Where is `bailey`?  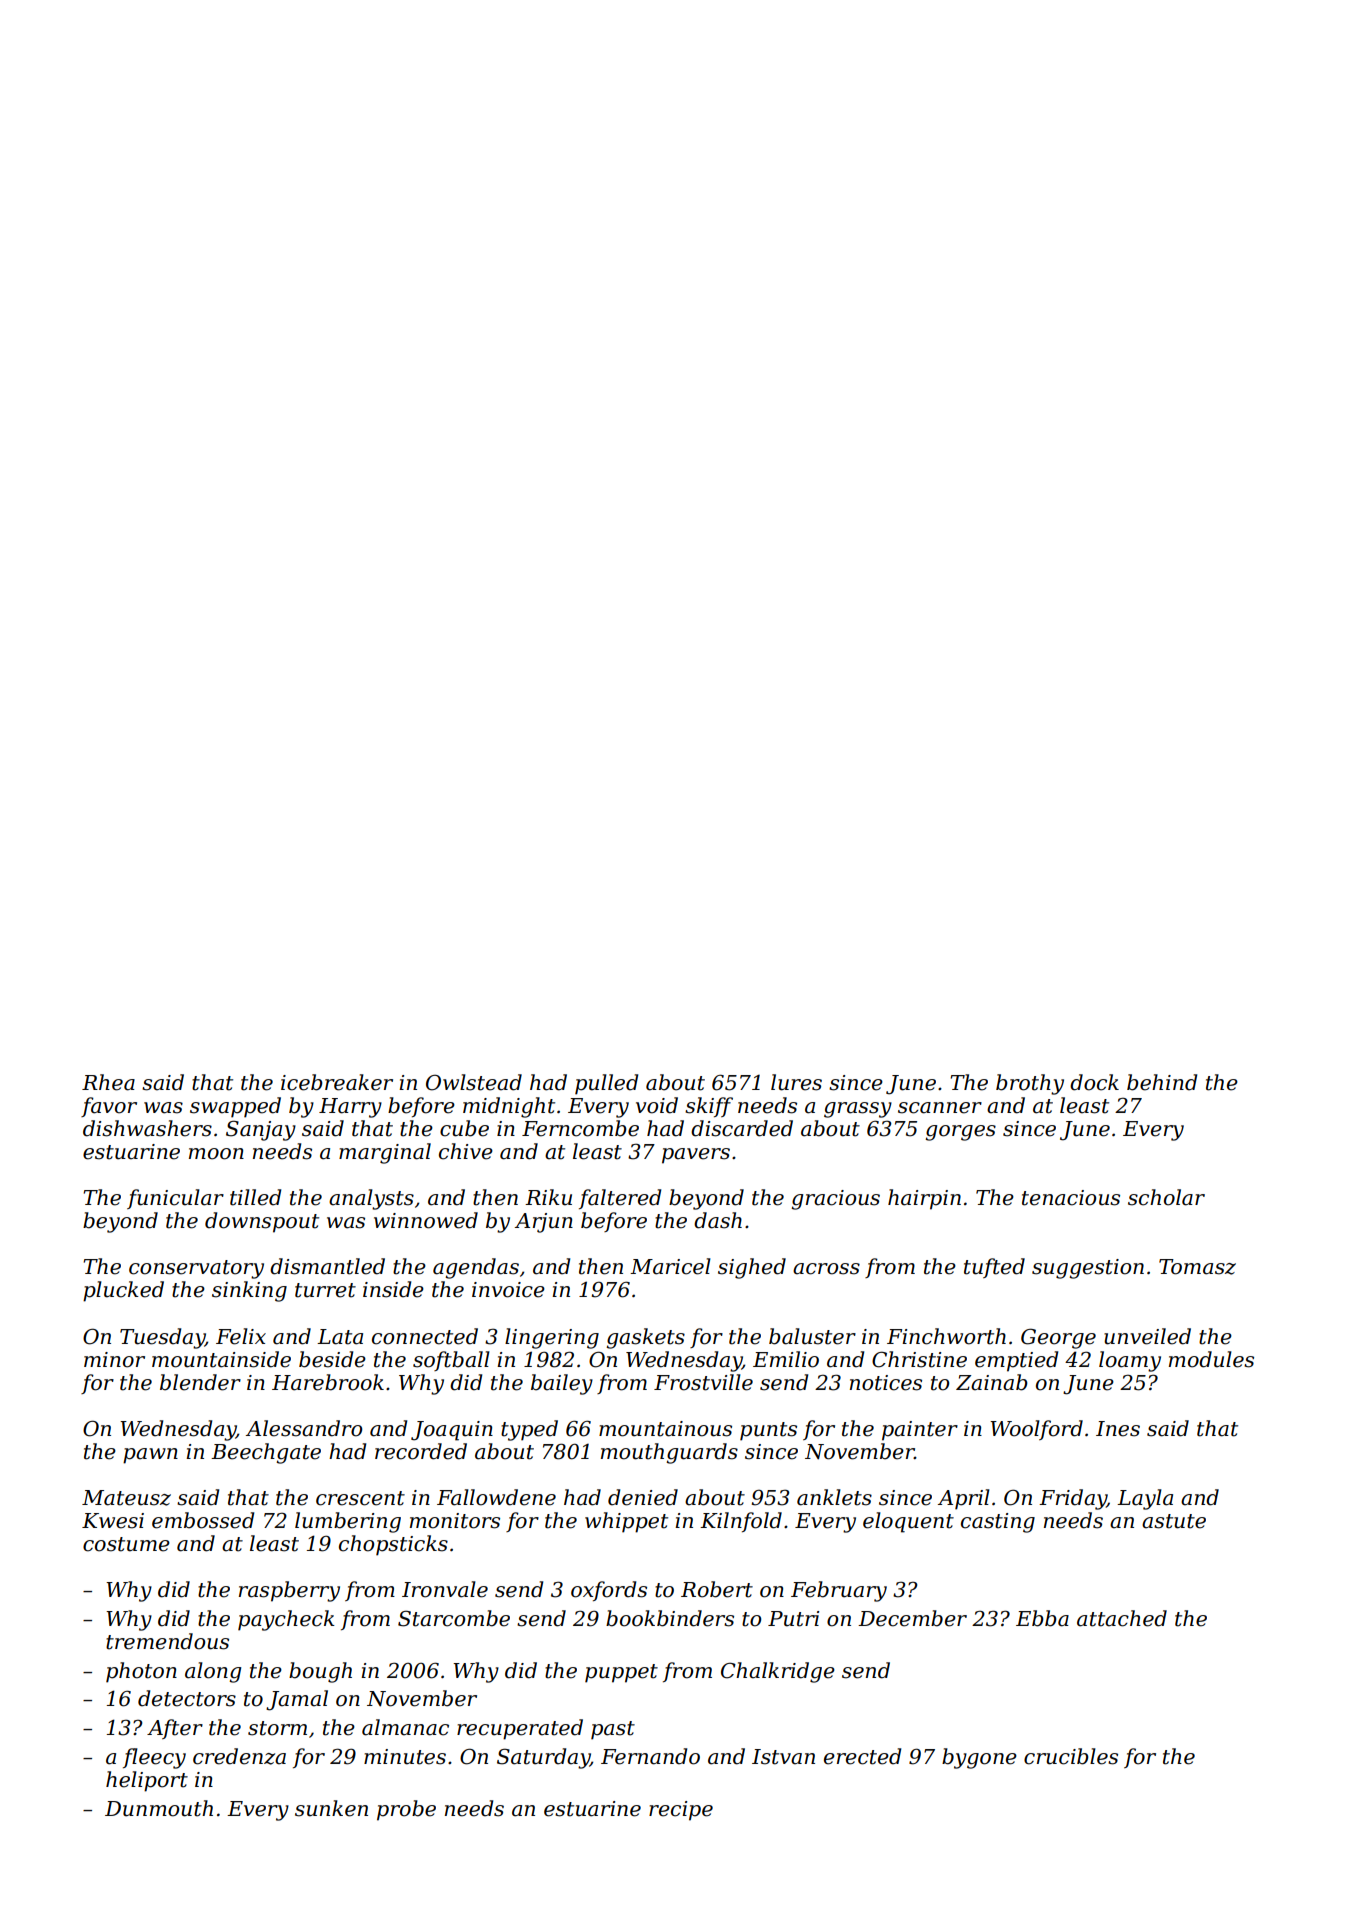 bailey is located at coordinates (562, 1384).
